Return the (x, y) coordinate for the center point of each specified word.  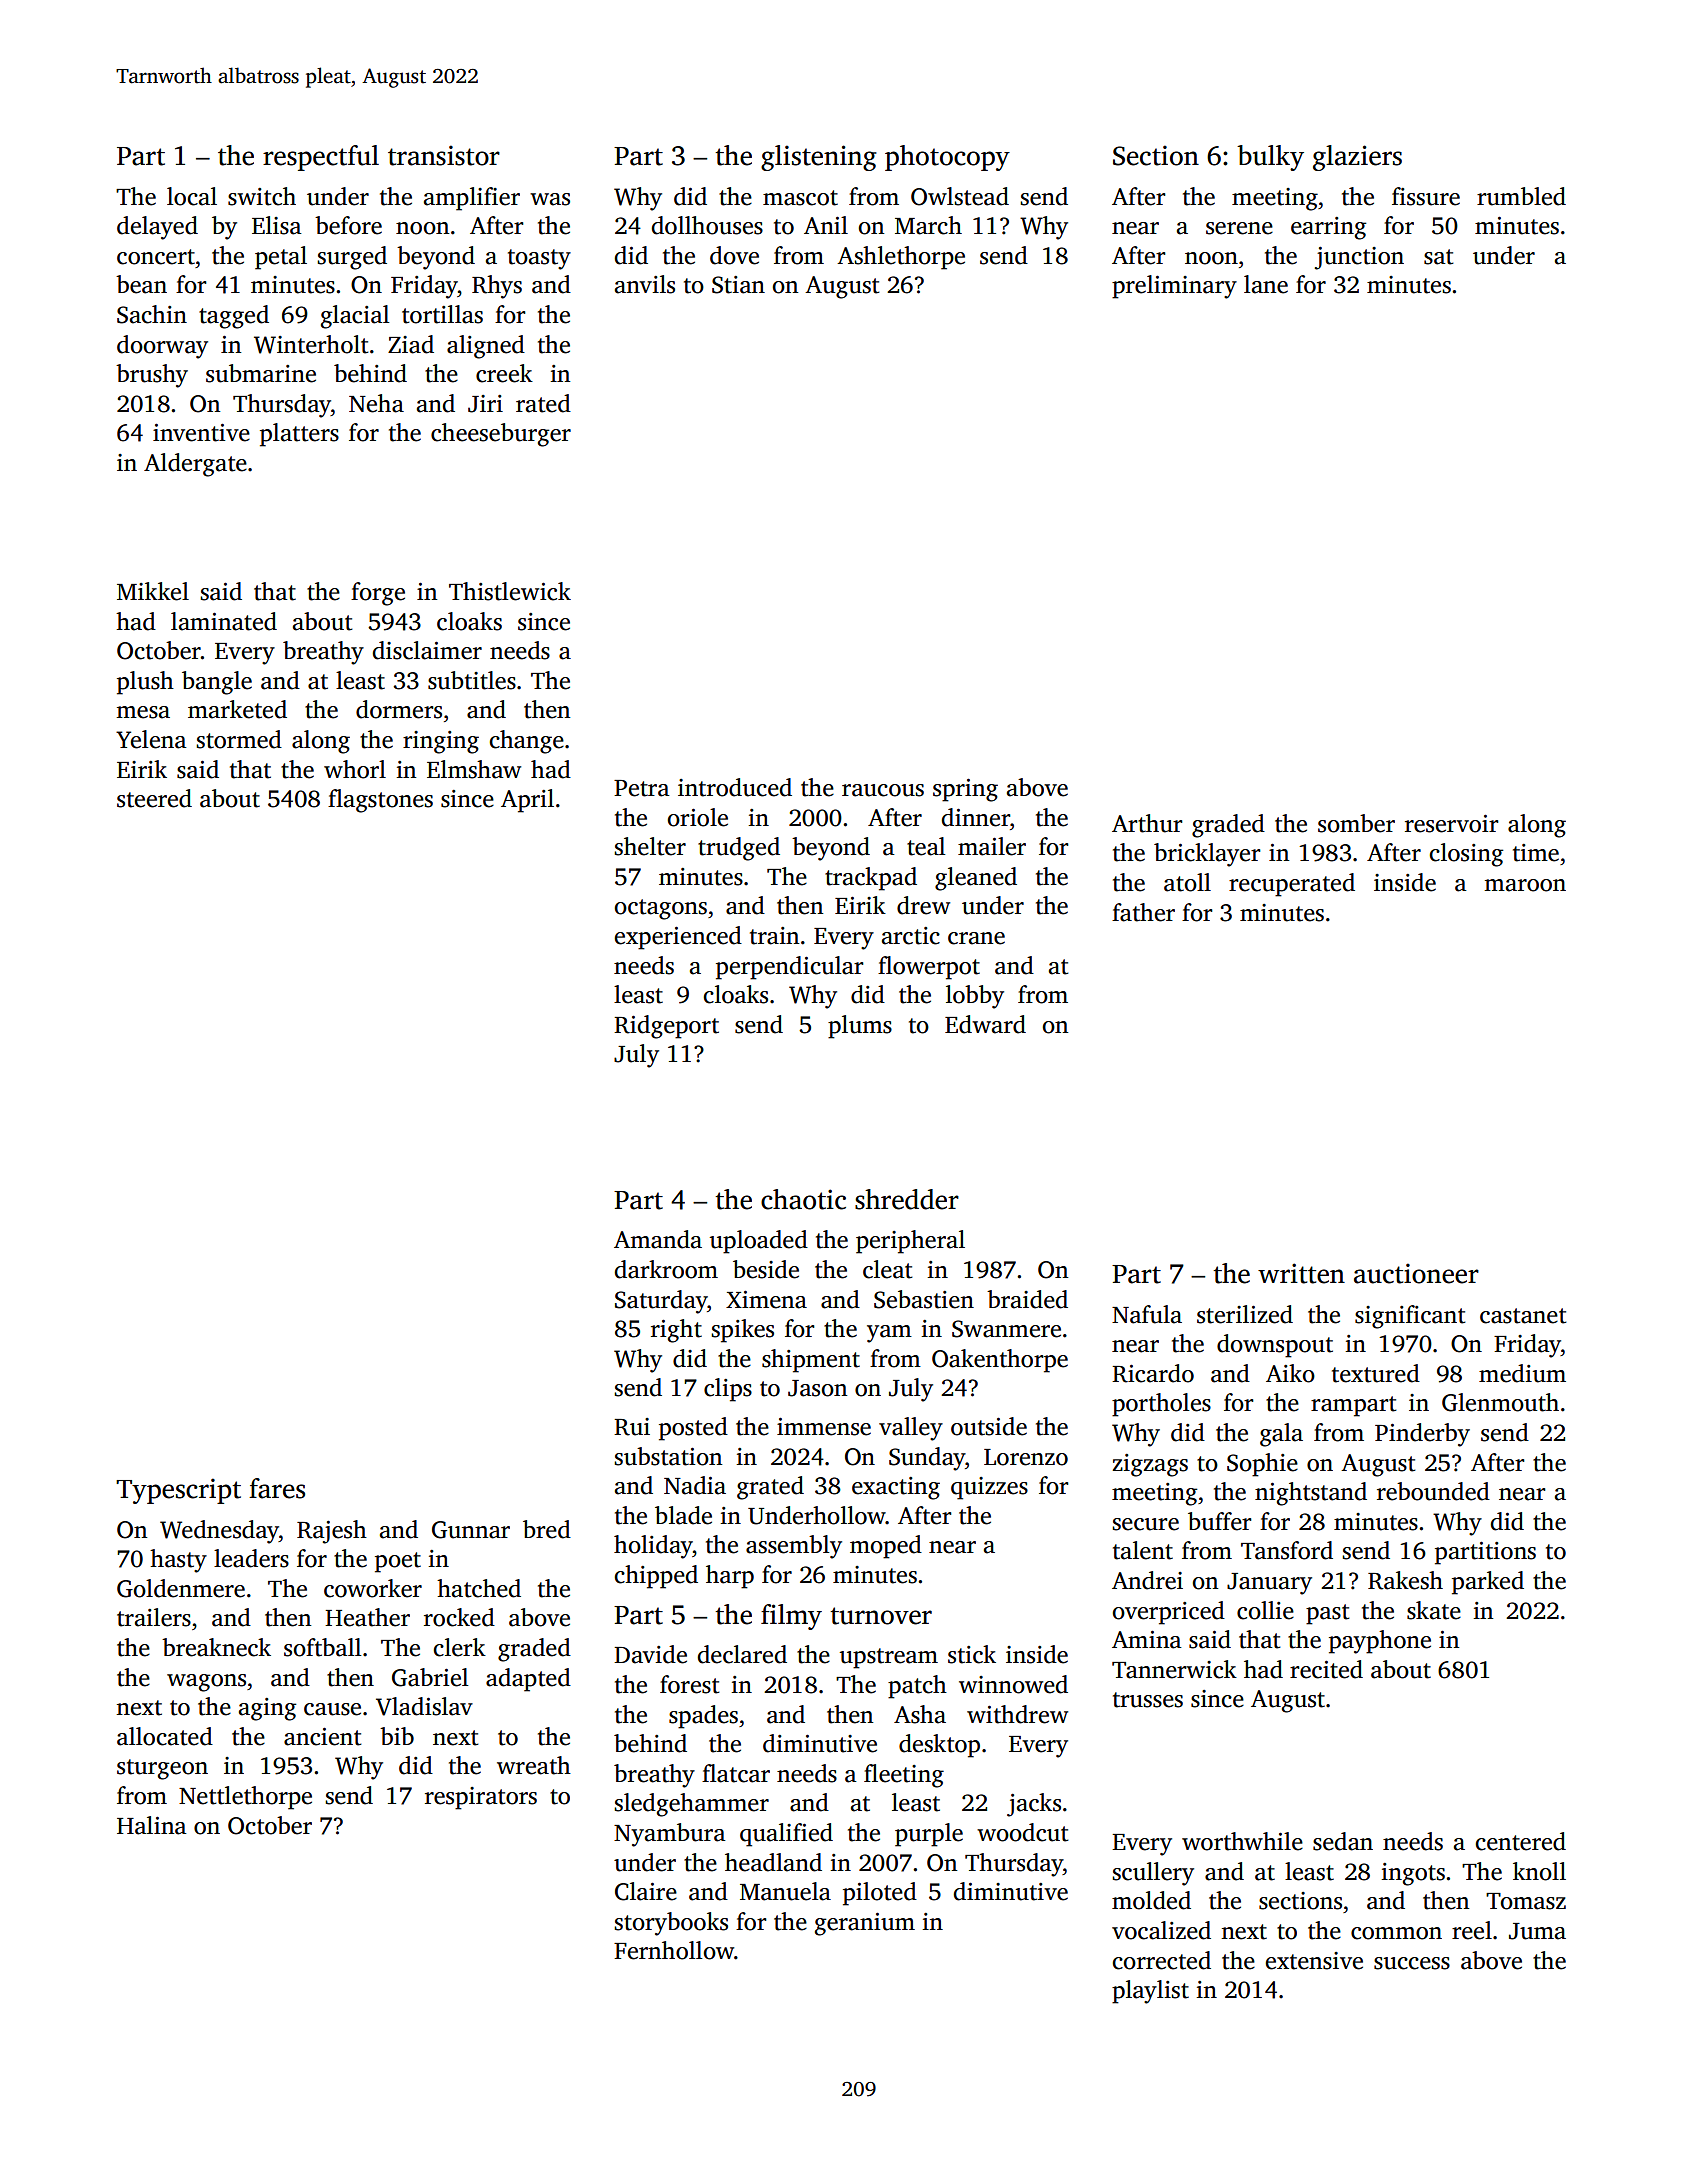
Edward (985, 1024)
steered (154, 798)
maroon (1525, 885)
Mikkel (153, 591)
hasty (178, 1561)
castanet (1523, 1316)
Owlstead (960, 196)
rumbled (1521, 196)
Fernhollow (674, 1950)
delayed (157, 228)
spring (965, 790)
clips (728, 1390)
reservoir (1452, 824)
